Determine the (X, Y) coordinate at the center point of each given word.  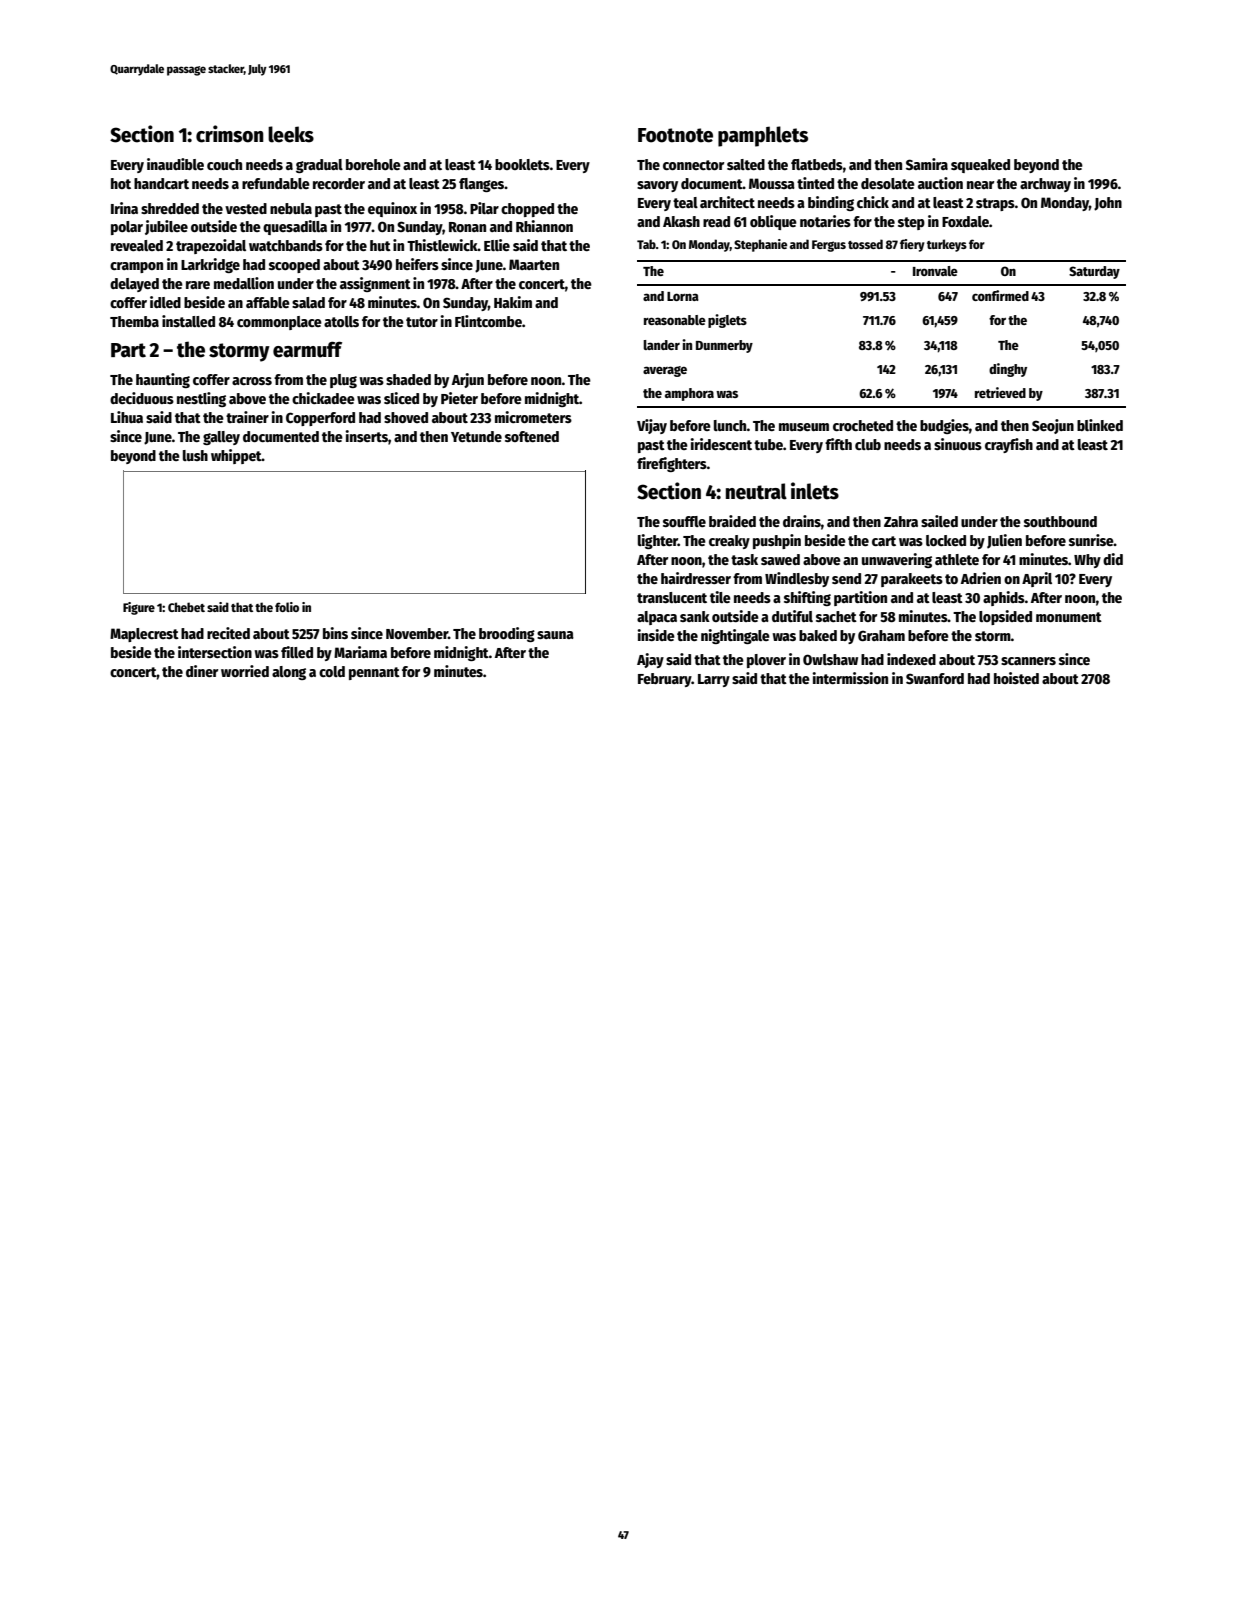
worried (245, 671)
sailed (939, 521)
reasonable (675, 320)
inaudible (175, 164)
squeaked (980, 166)
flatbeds (817, 164)
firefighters (672, 464)
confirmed (1000, 295)
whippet (236, 456)
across (252, 381)
